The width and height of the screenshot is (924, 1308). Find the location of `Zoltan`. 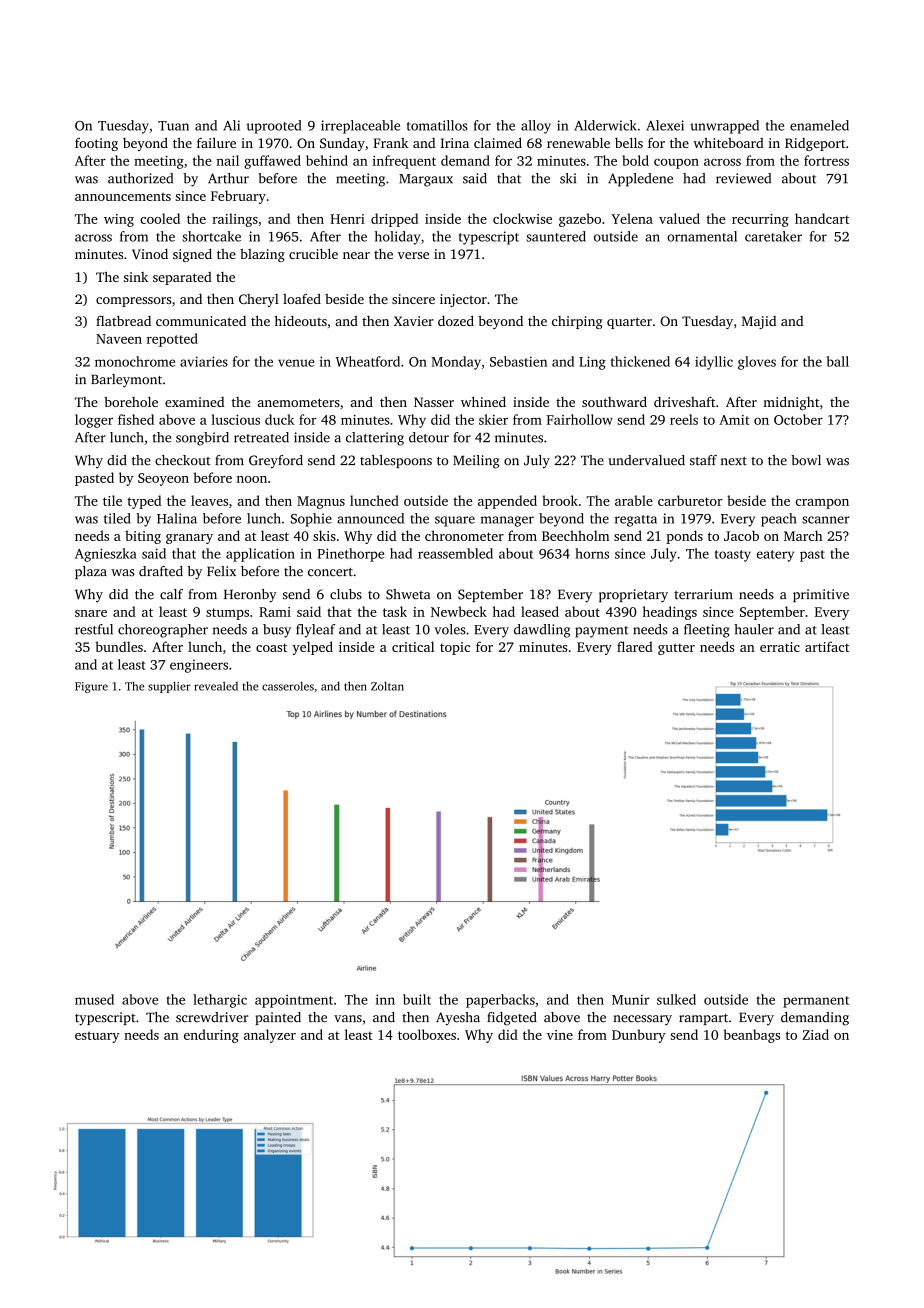

Zoltan is located at coordinates (387, 686).
